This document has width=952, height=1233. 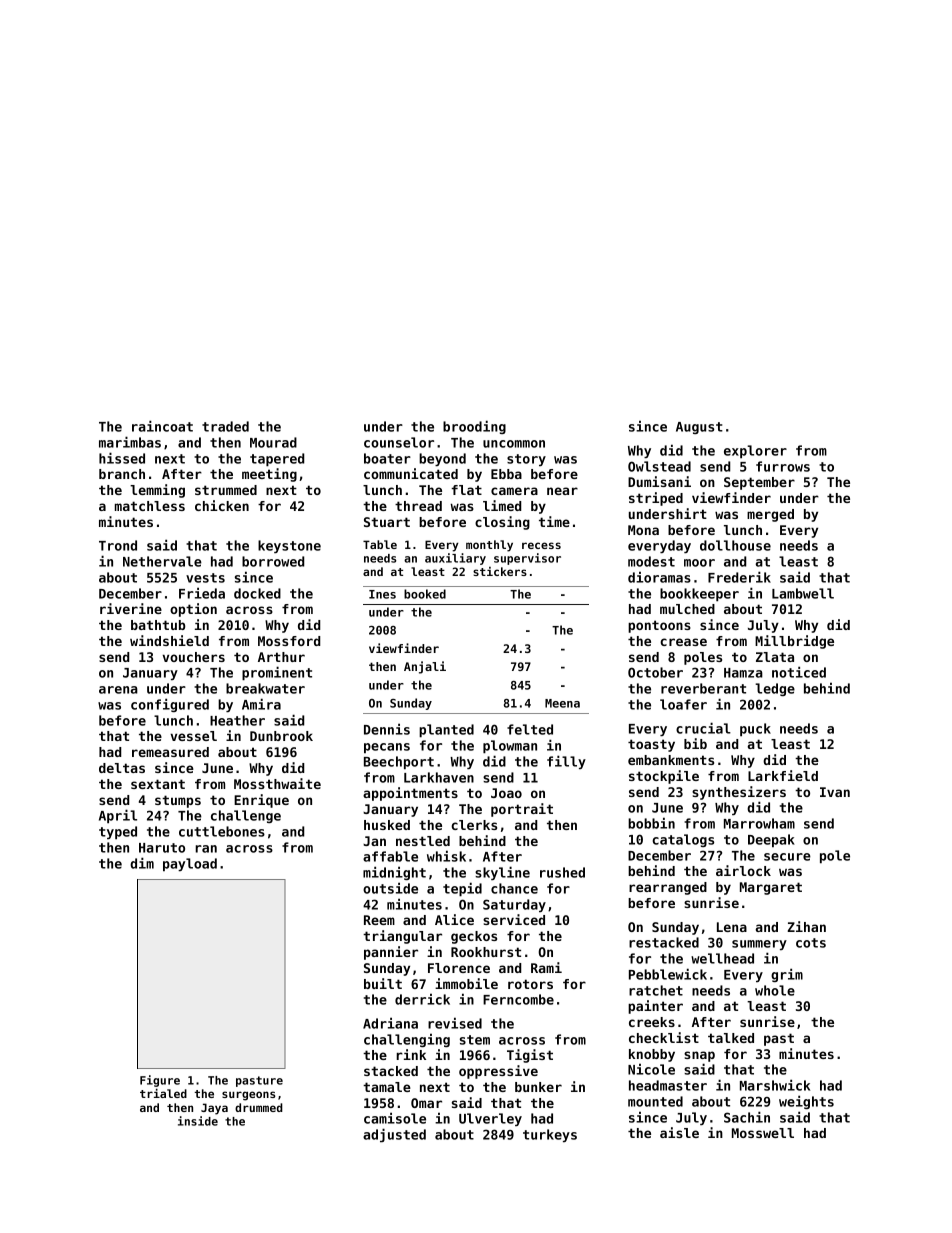 What do you see at coordinates (131, 608) in the document?
I see `riverine` at bounding box center [131, 608].
